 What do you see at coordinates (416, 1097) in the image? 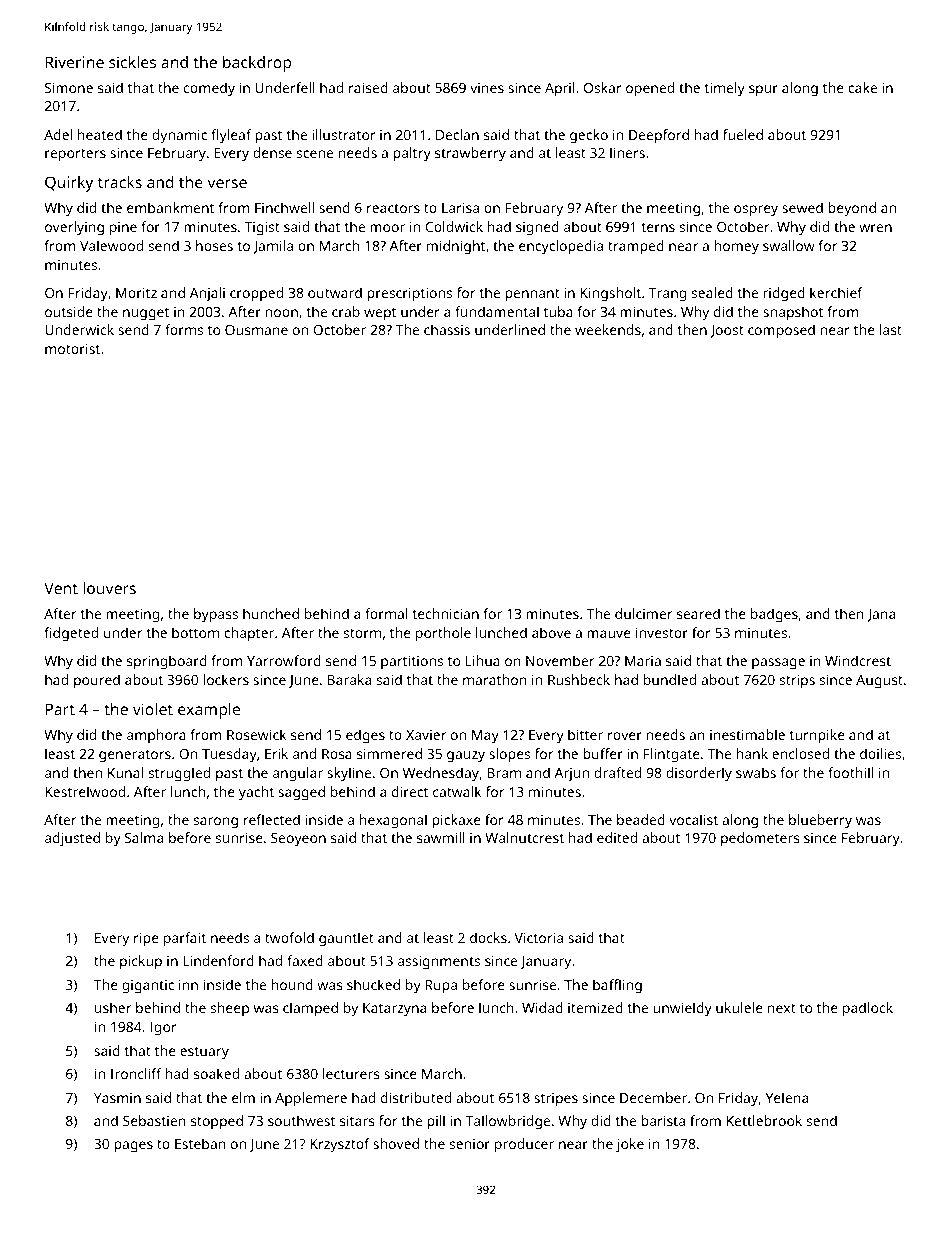
I see `distributed` at bounding box center [416, 1097].
